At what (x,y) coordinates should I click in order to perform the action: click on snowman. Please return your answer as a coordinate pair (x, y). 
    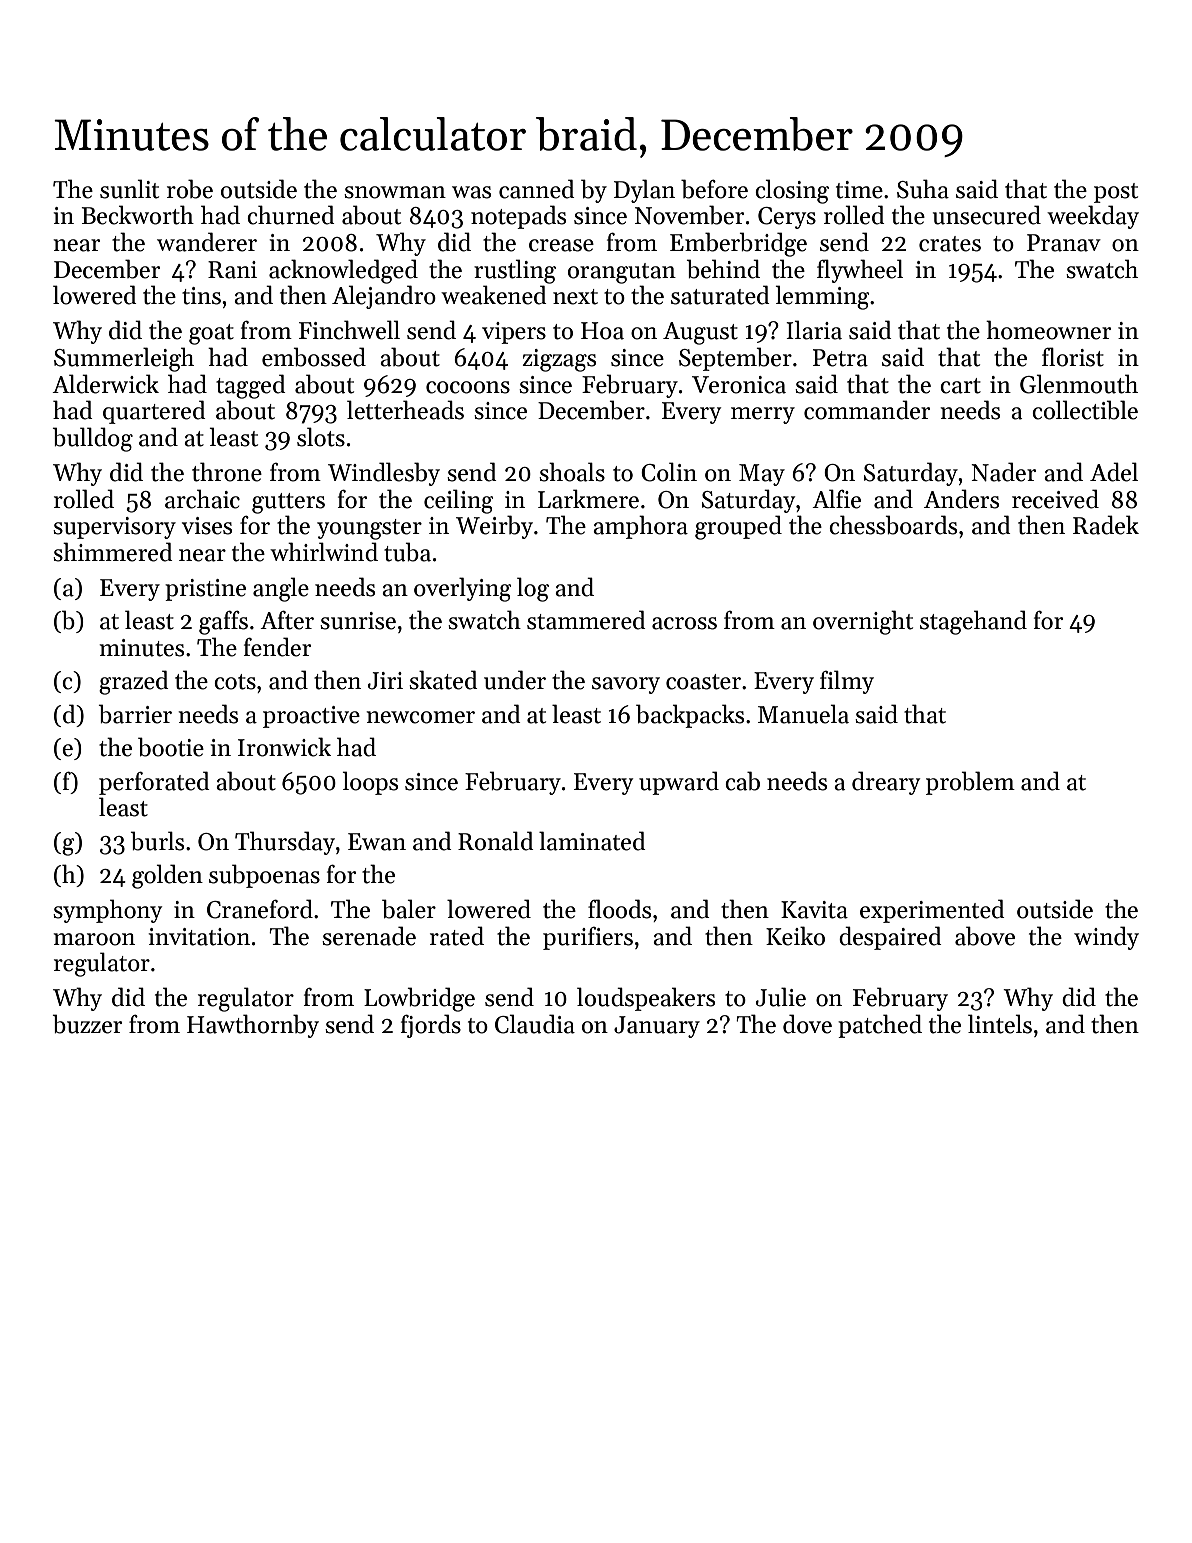
    Looking at the image, I should click on (395, 192).
